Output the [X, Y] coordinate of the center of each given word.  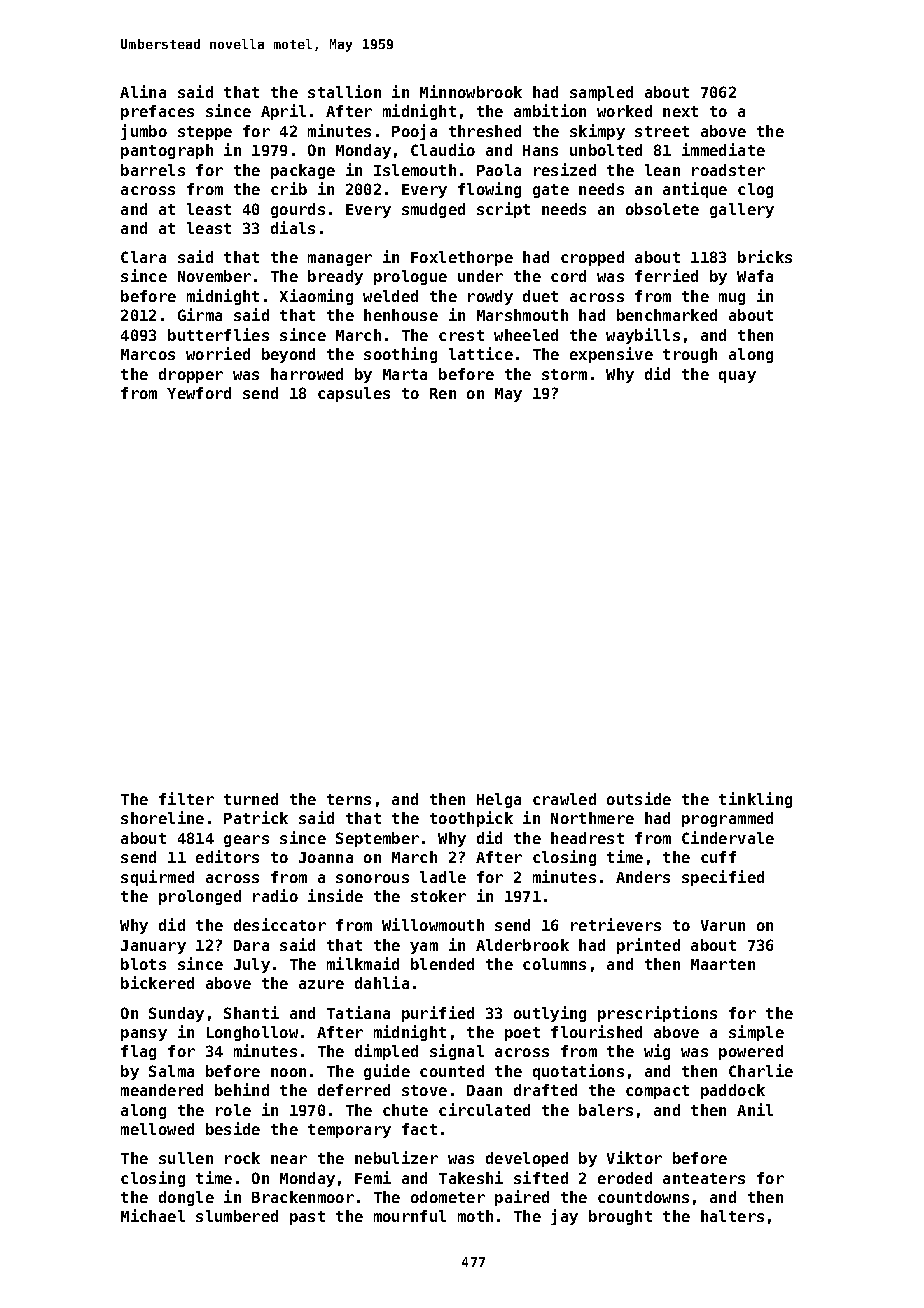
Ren [443, 393]
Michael [153, 1215]
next [680, 111]
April [283, 112]
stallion [344, 91]
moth [475, 1216]
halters [732, 1216]
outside [639, 798]
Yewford [199, 393]
